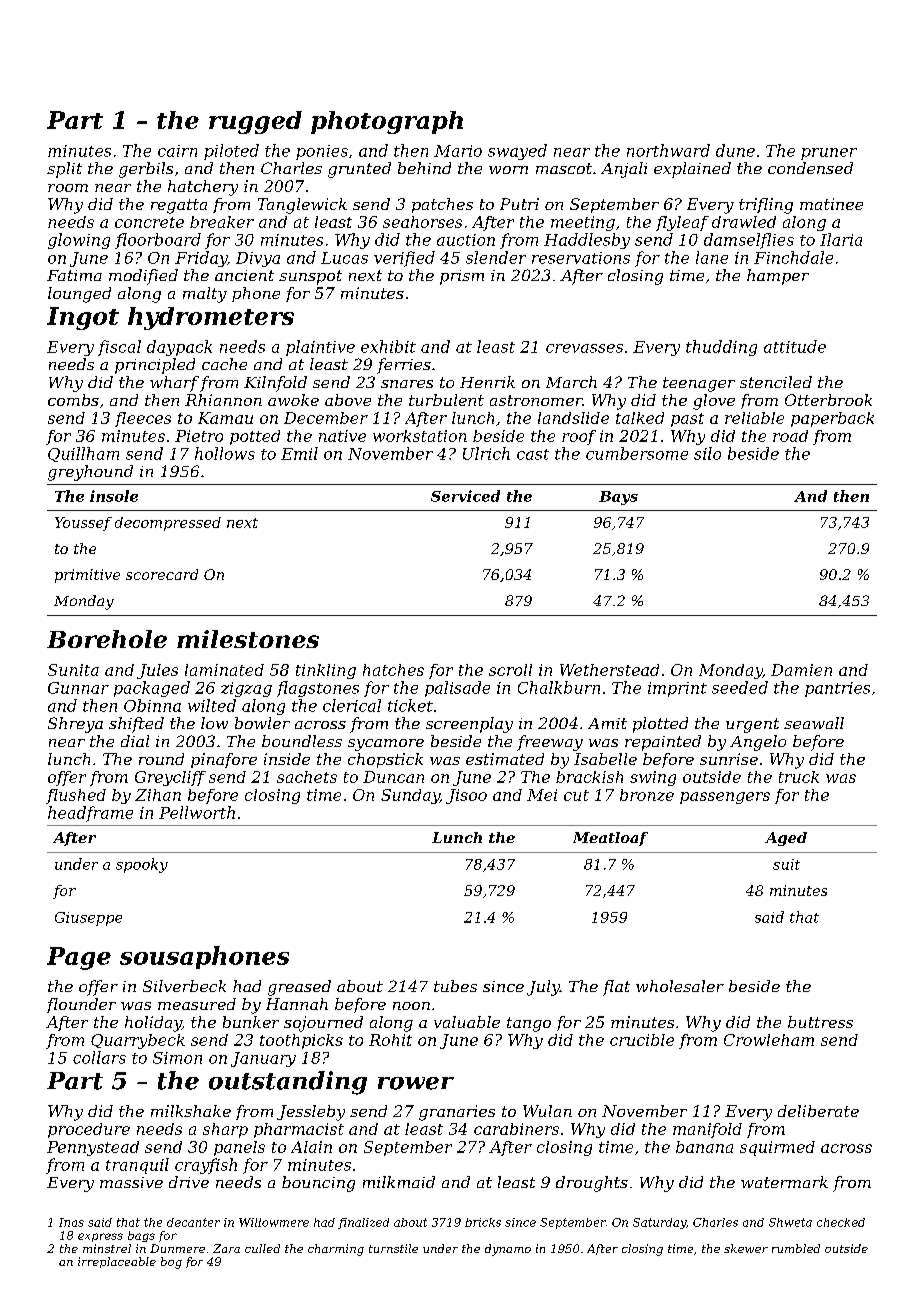 The image size is (924, 1308). What do you see at coordinates (725, 798) in the screenshot?
I see `passengers` at bounding box center [725, 798].
